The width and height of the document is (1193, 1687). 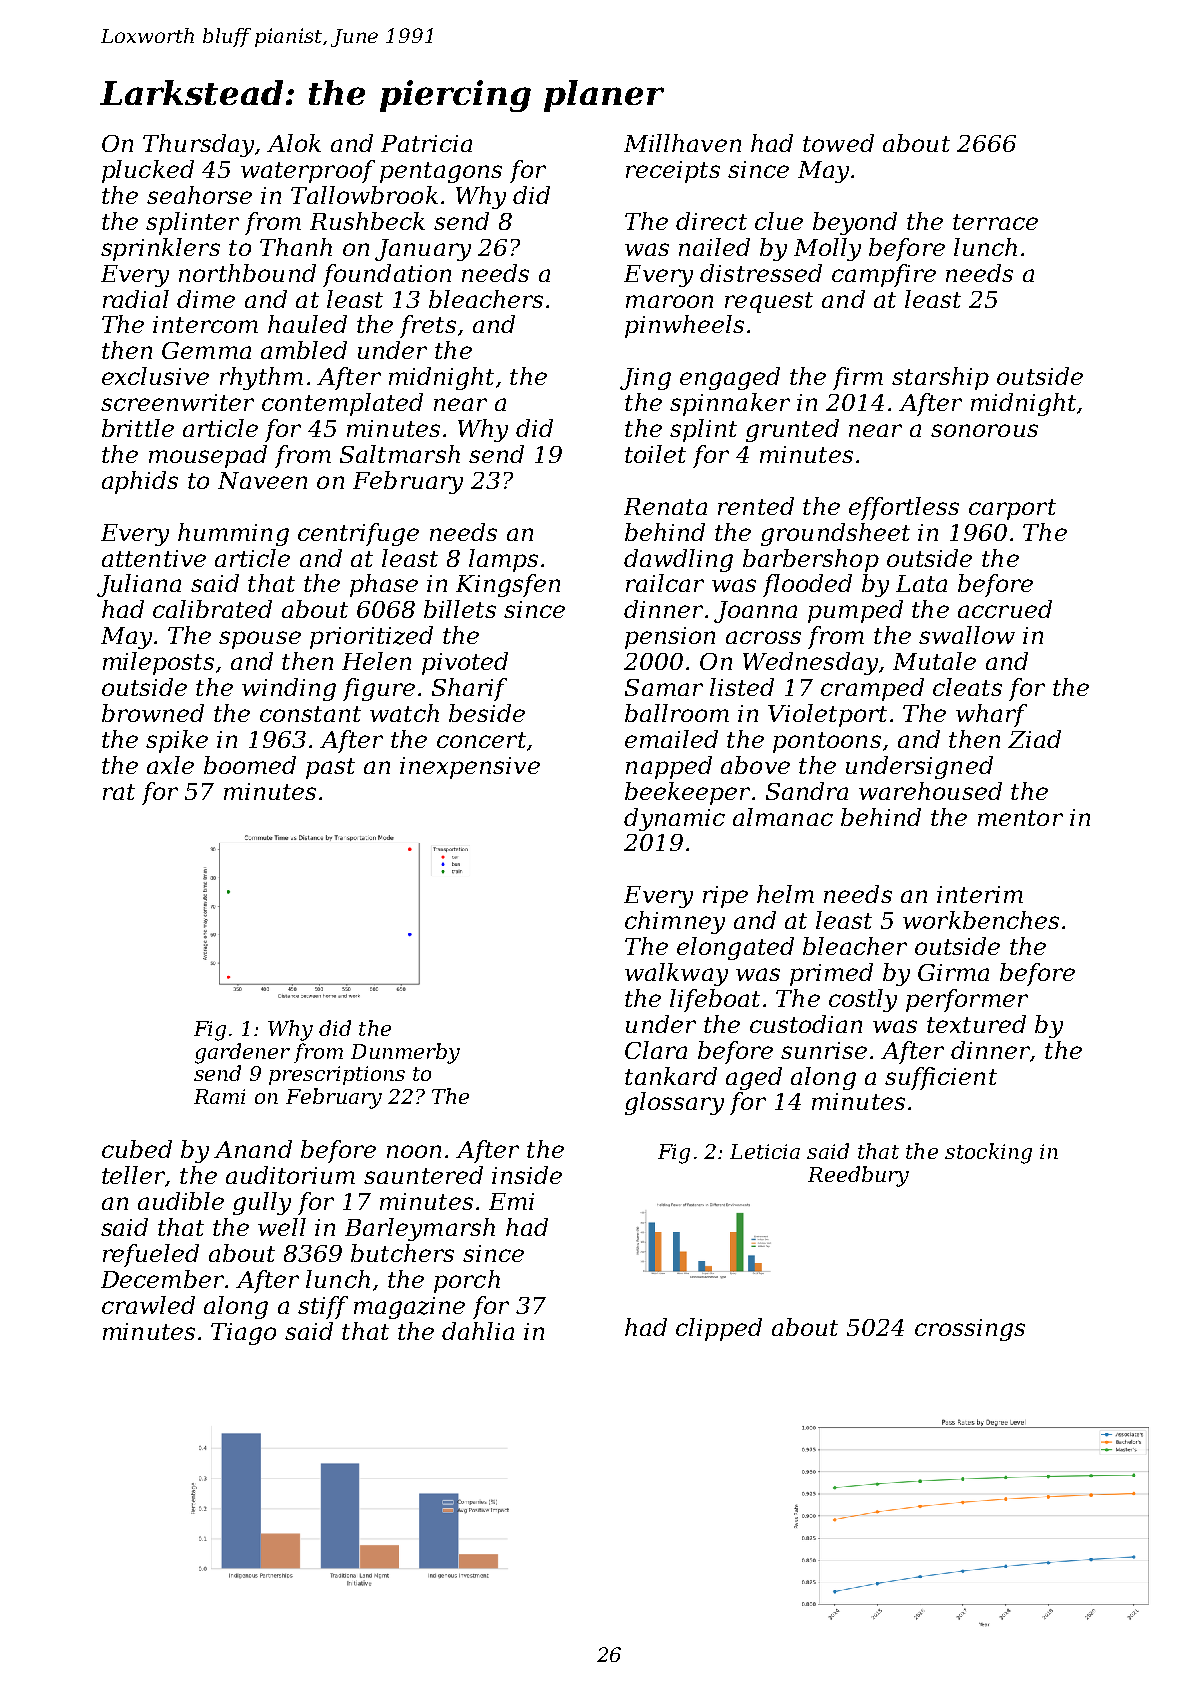 I want to click on sufficient, so click(x=941, y=1078).
